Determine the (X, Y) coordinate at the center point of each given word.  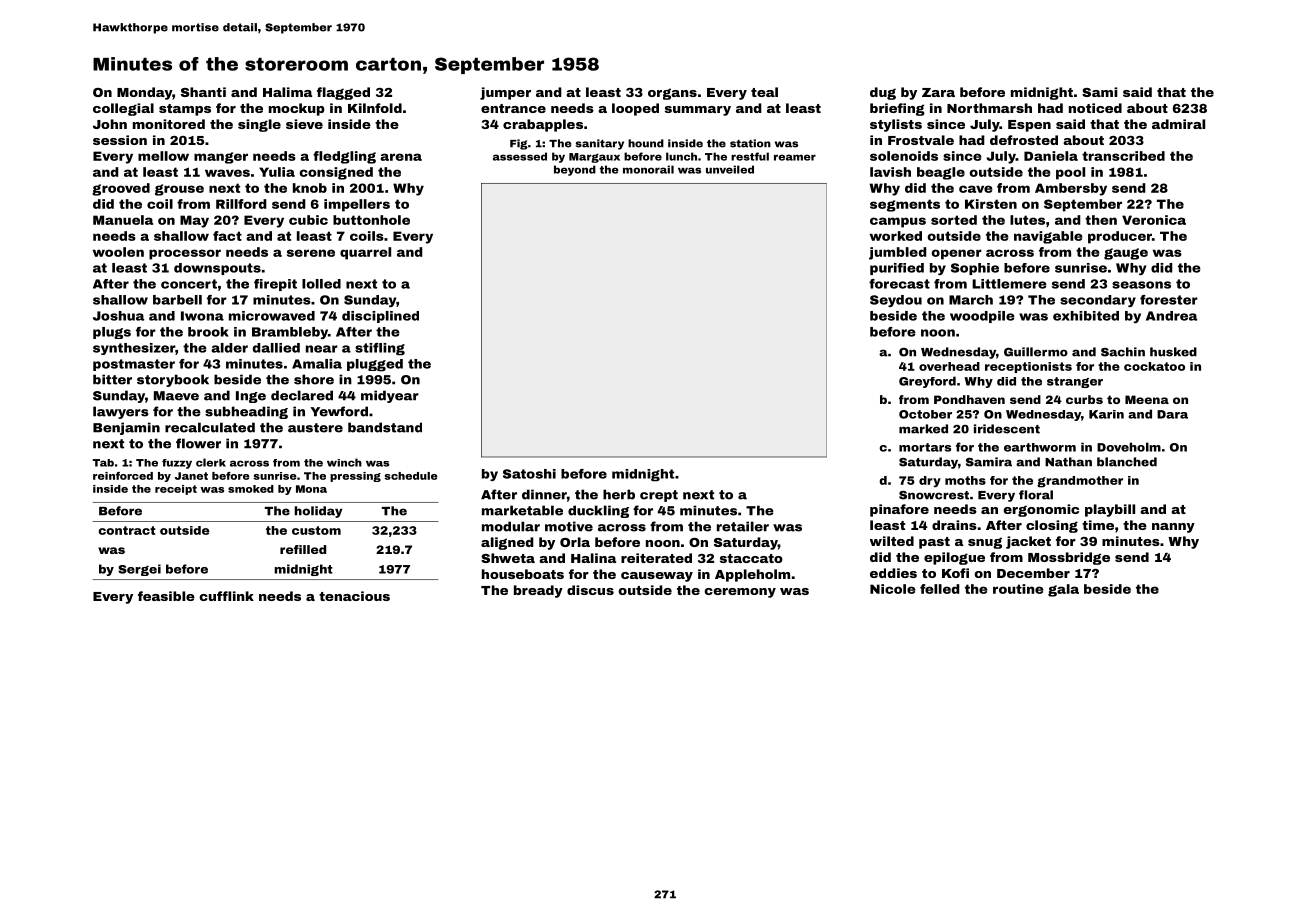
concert (189, 284)
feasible (166, 596)
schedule (411, 476)
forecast (899, 284)
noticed (1095, 108)
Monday (144, 93)
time (1098, 525)
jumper (505, 93)
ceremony (740, 593)
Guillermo (1036, 352)
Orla (575, 542)
